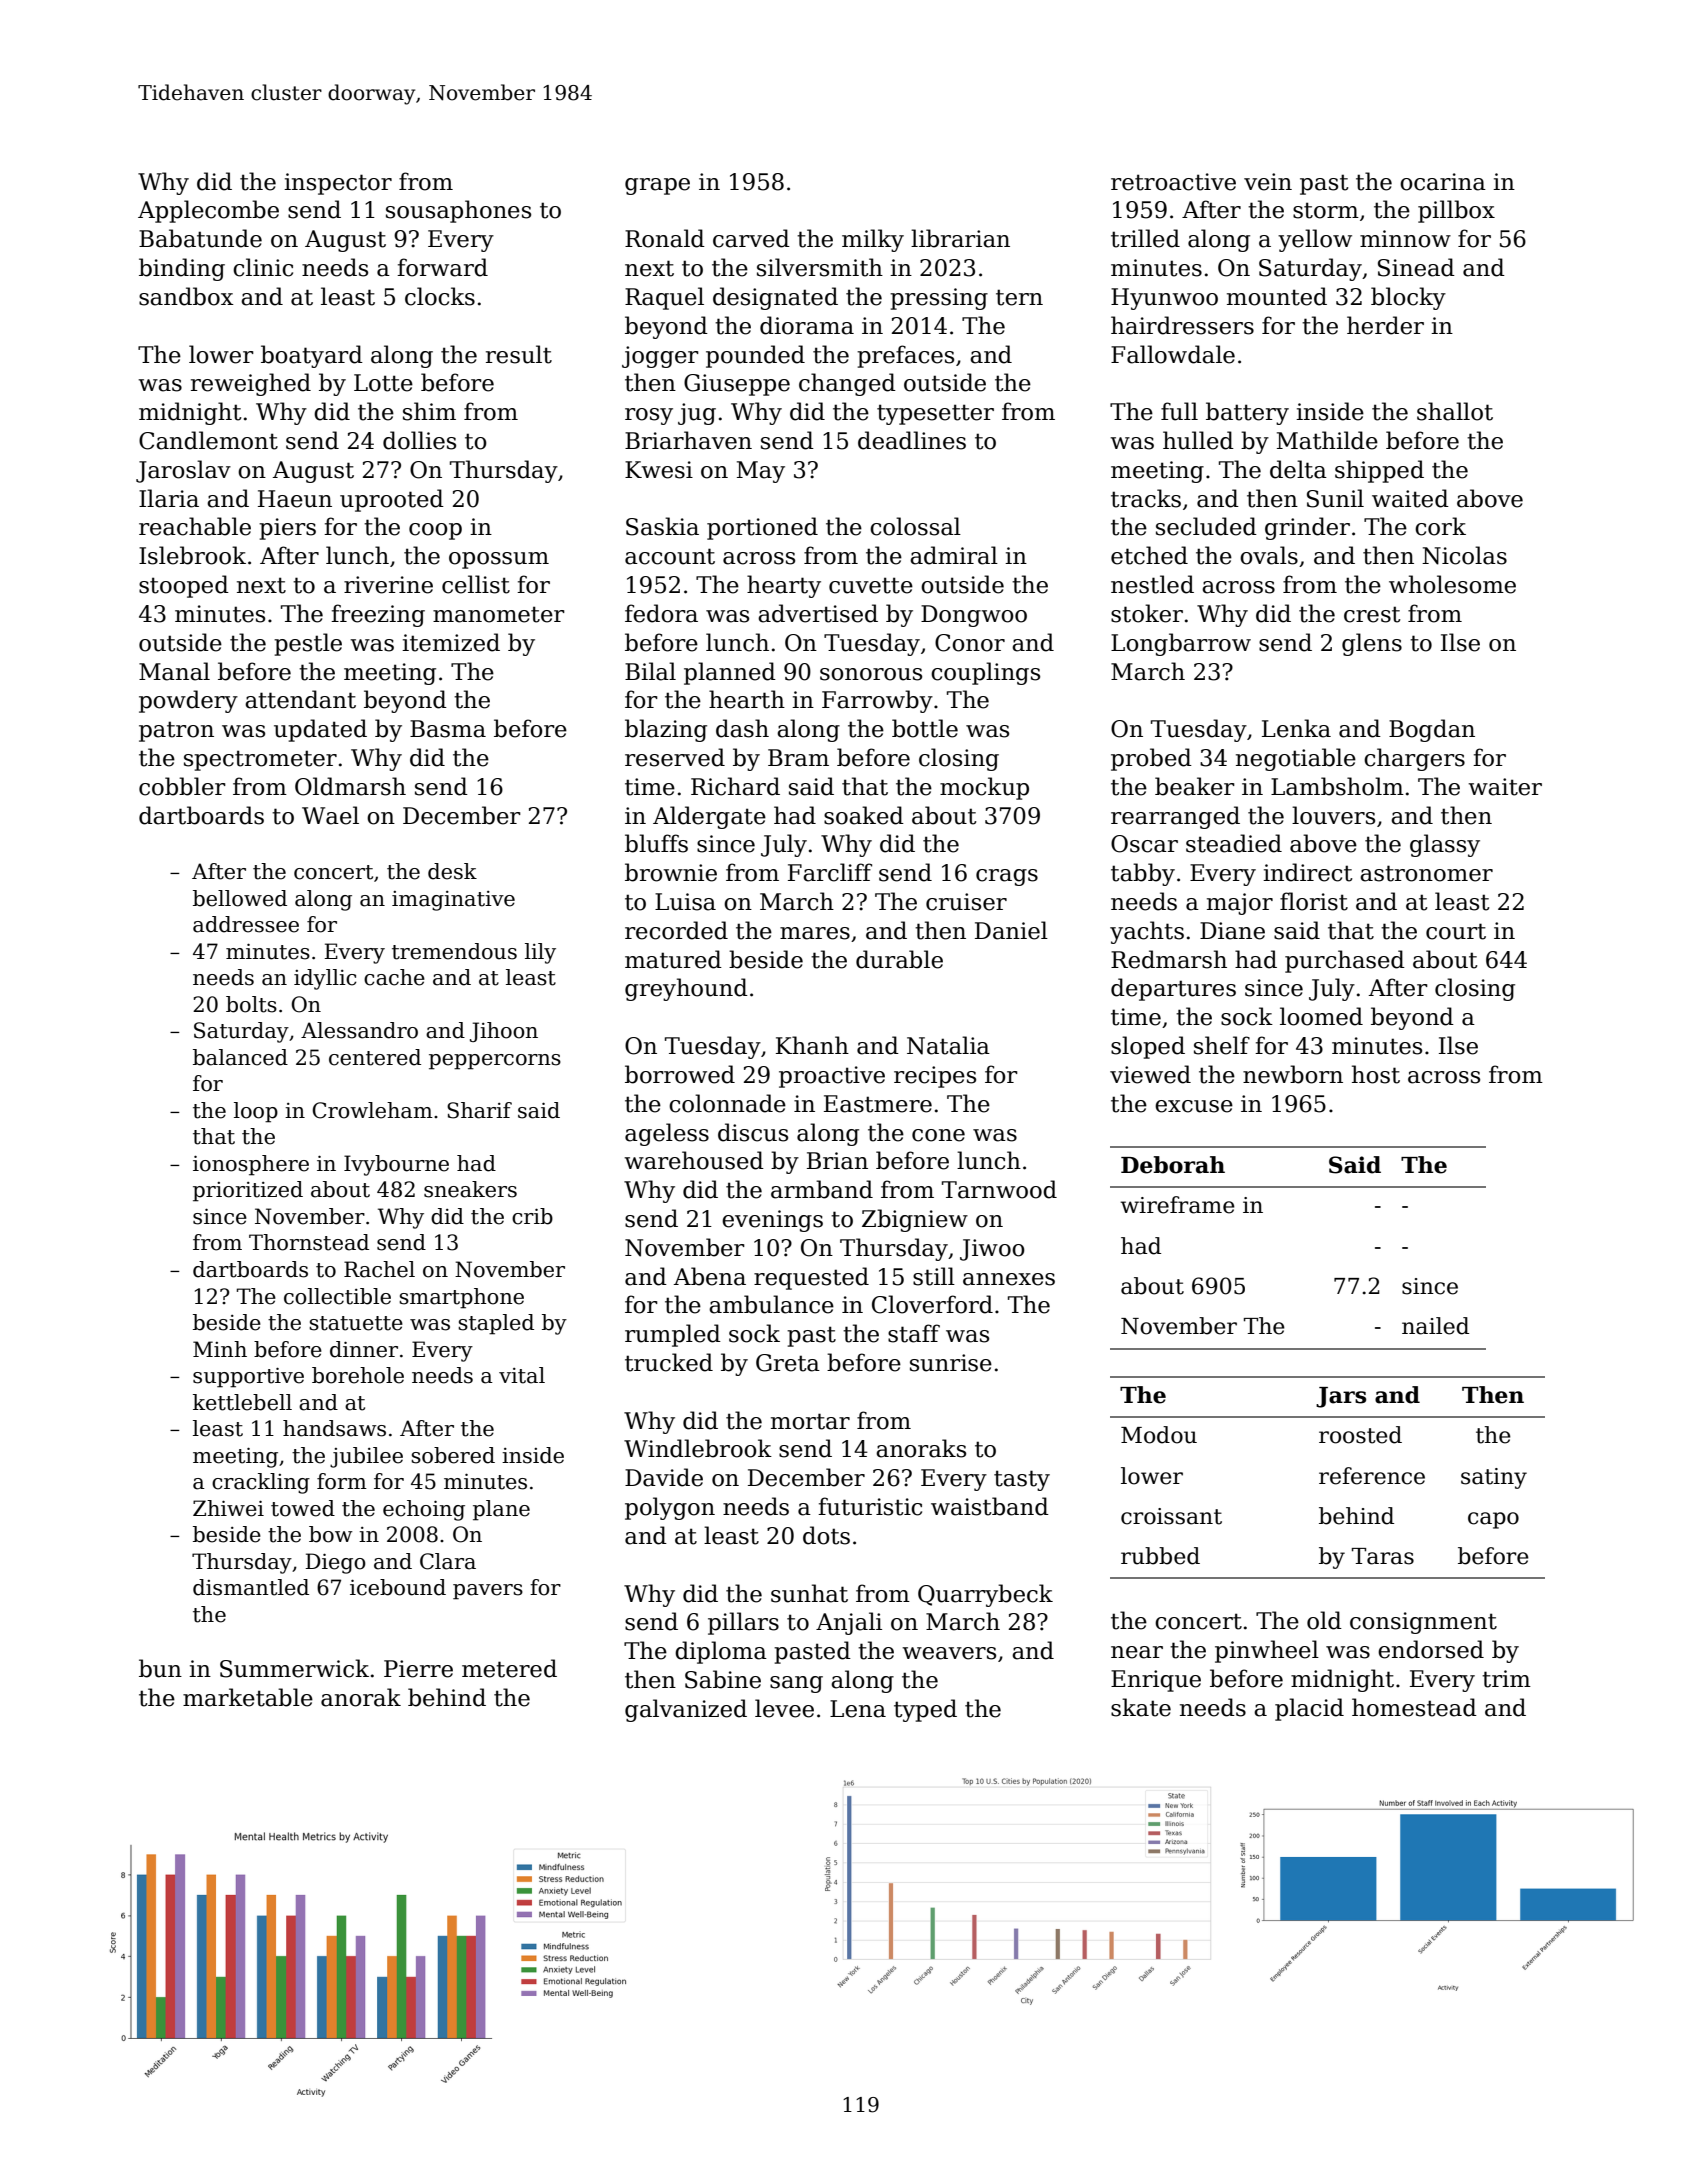 The width and height of the document is (1683, 2178). I want to click on blocky, so click(1408, 298).
